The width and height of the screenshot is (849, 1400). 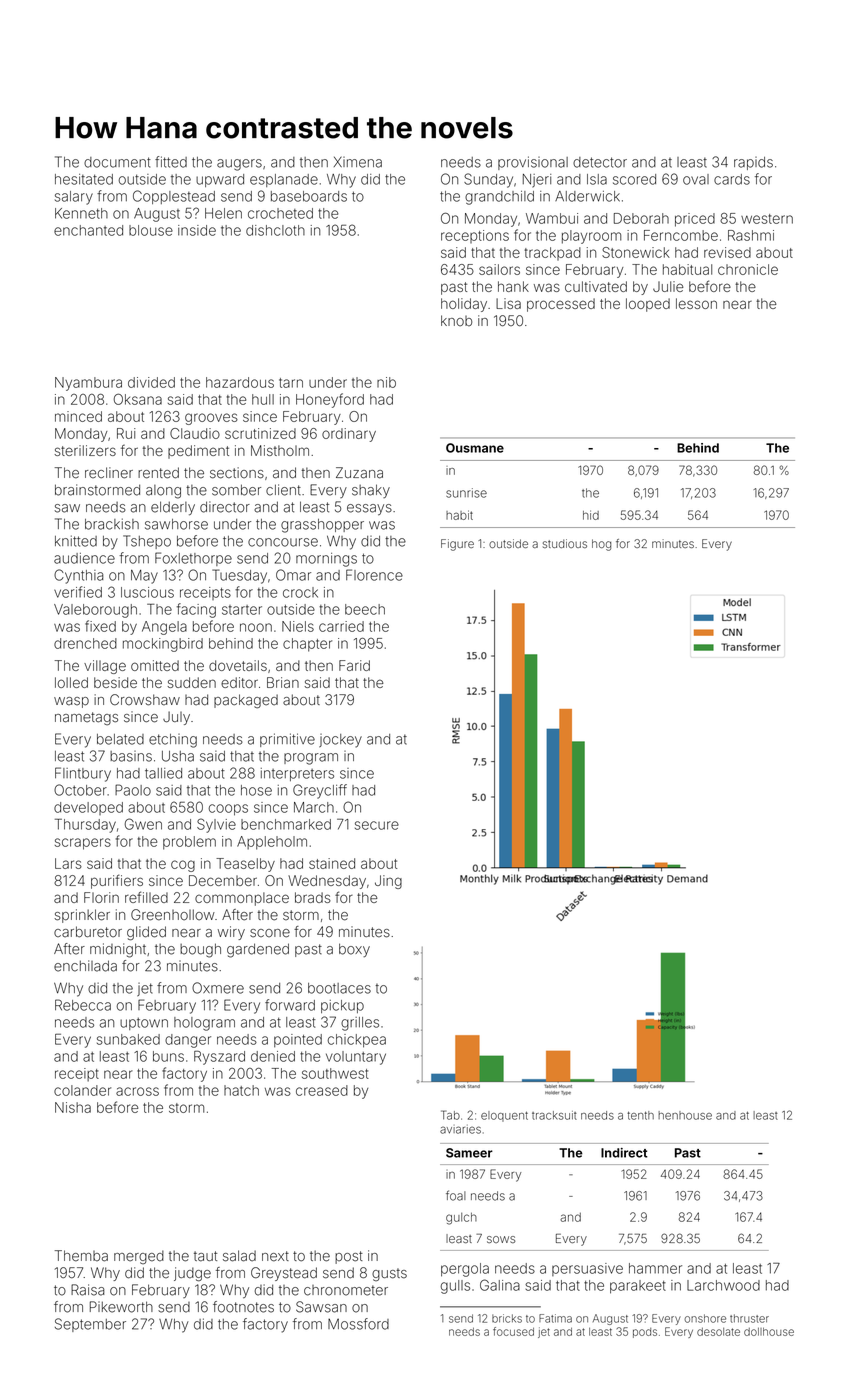 What do you see at coordinates (388, 882) in the screenshot?
I see `Jing` at bounding box center [388, 882].
